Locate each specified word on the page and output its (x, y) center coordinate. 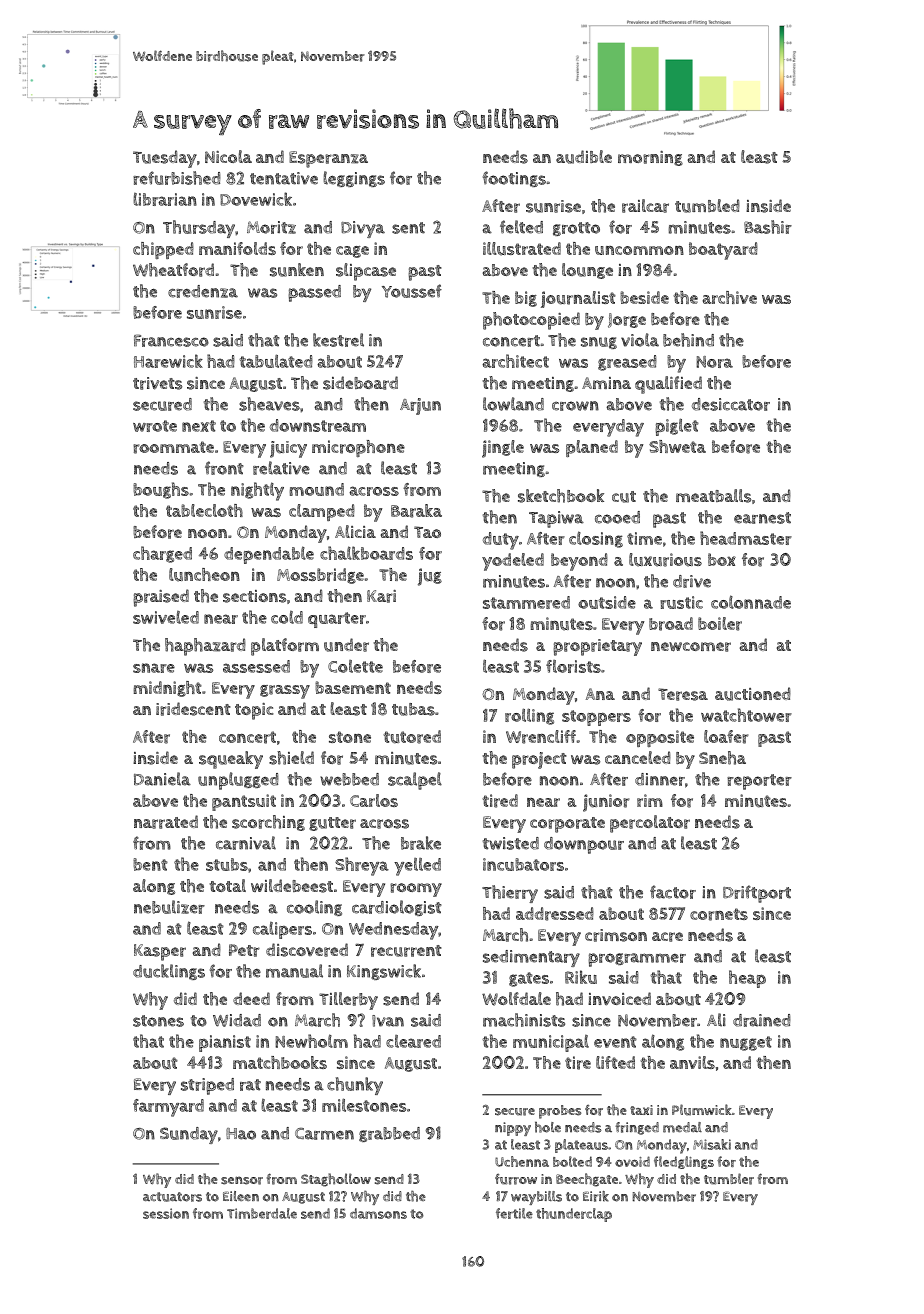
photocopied (531, 321)
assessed (256, 666)
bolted (572, 1161)
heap (747, 979)
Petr (244, 950)
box (722, 559)
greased (627, 363)
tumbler (729, 1179)
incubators (523, 864)
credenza (203, 291)
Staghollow (336, 1180)
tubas (413, 709)
